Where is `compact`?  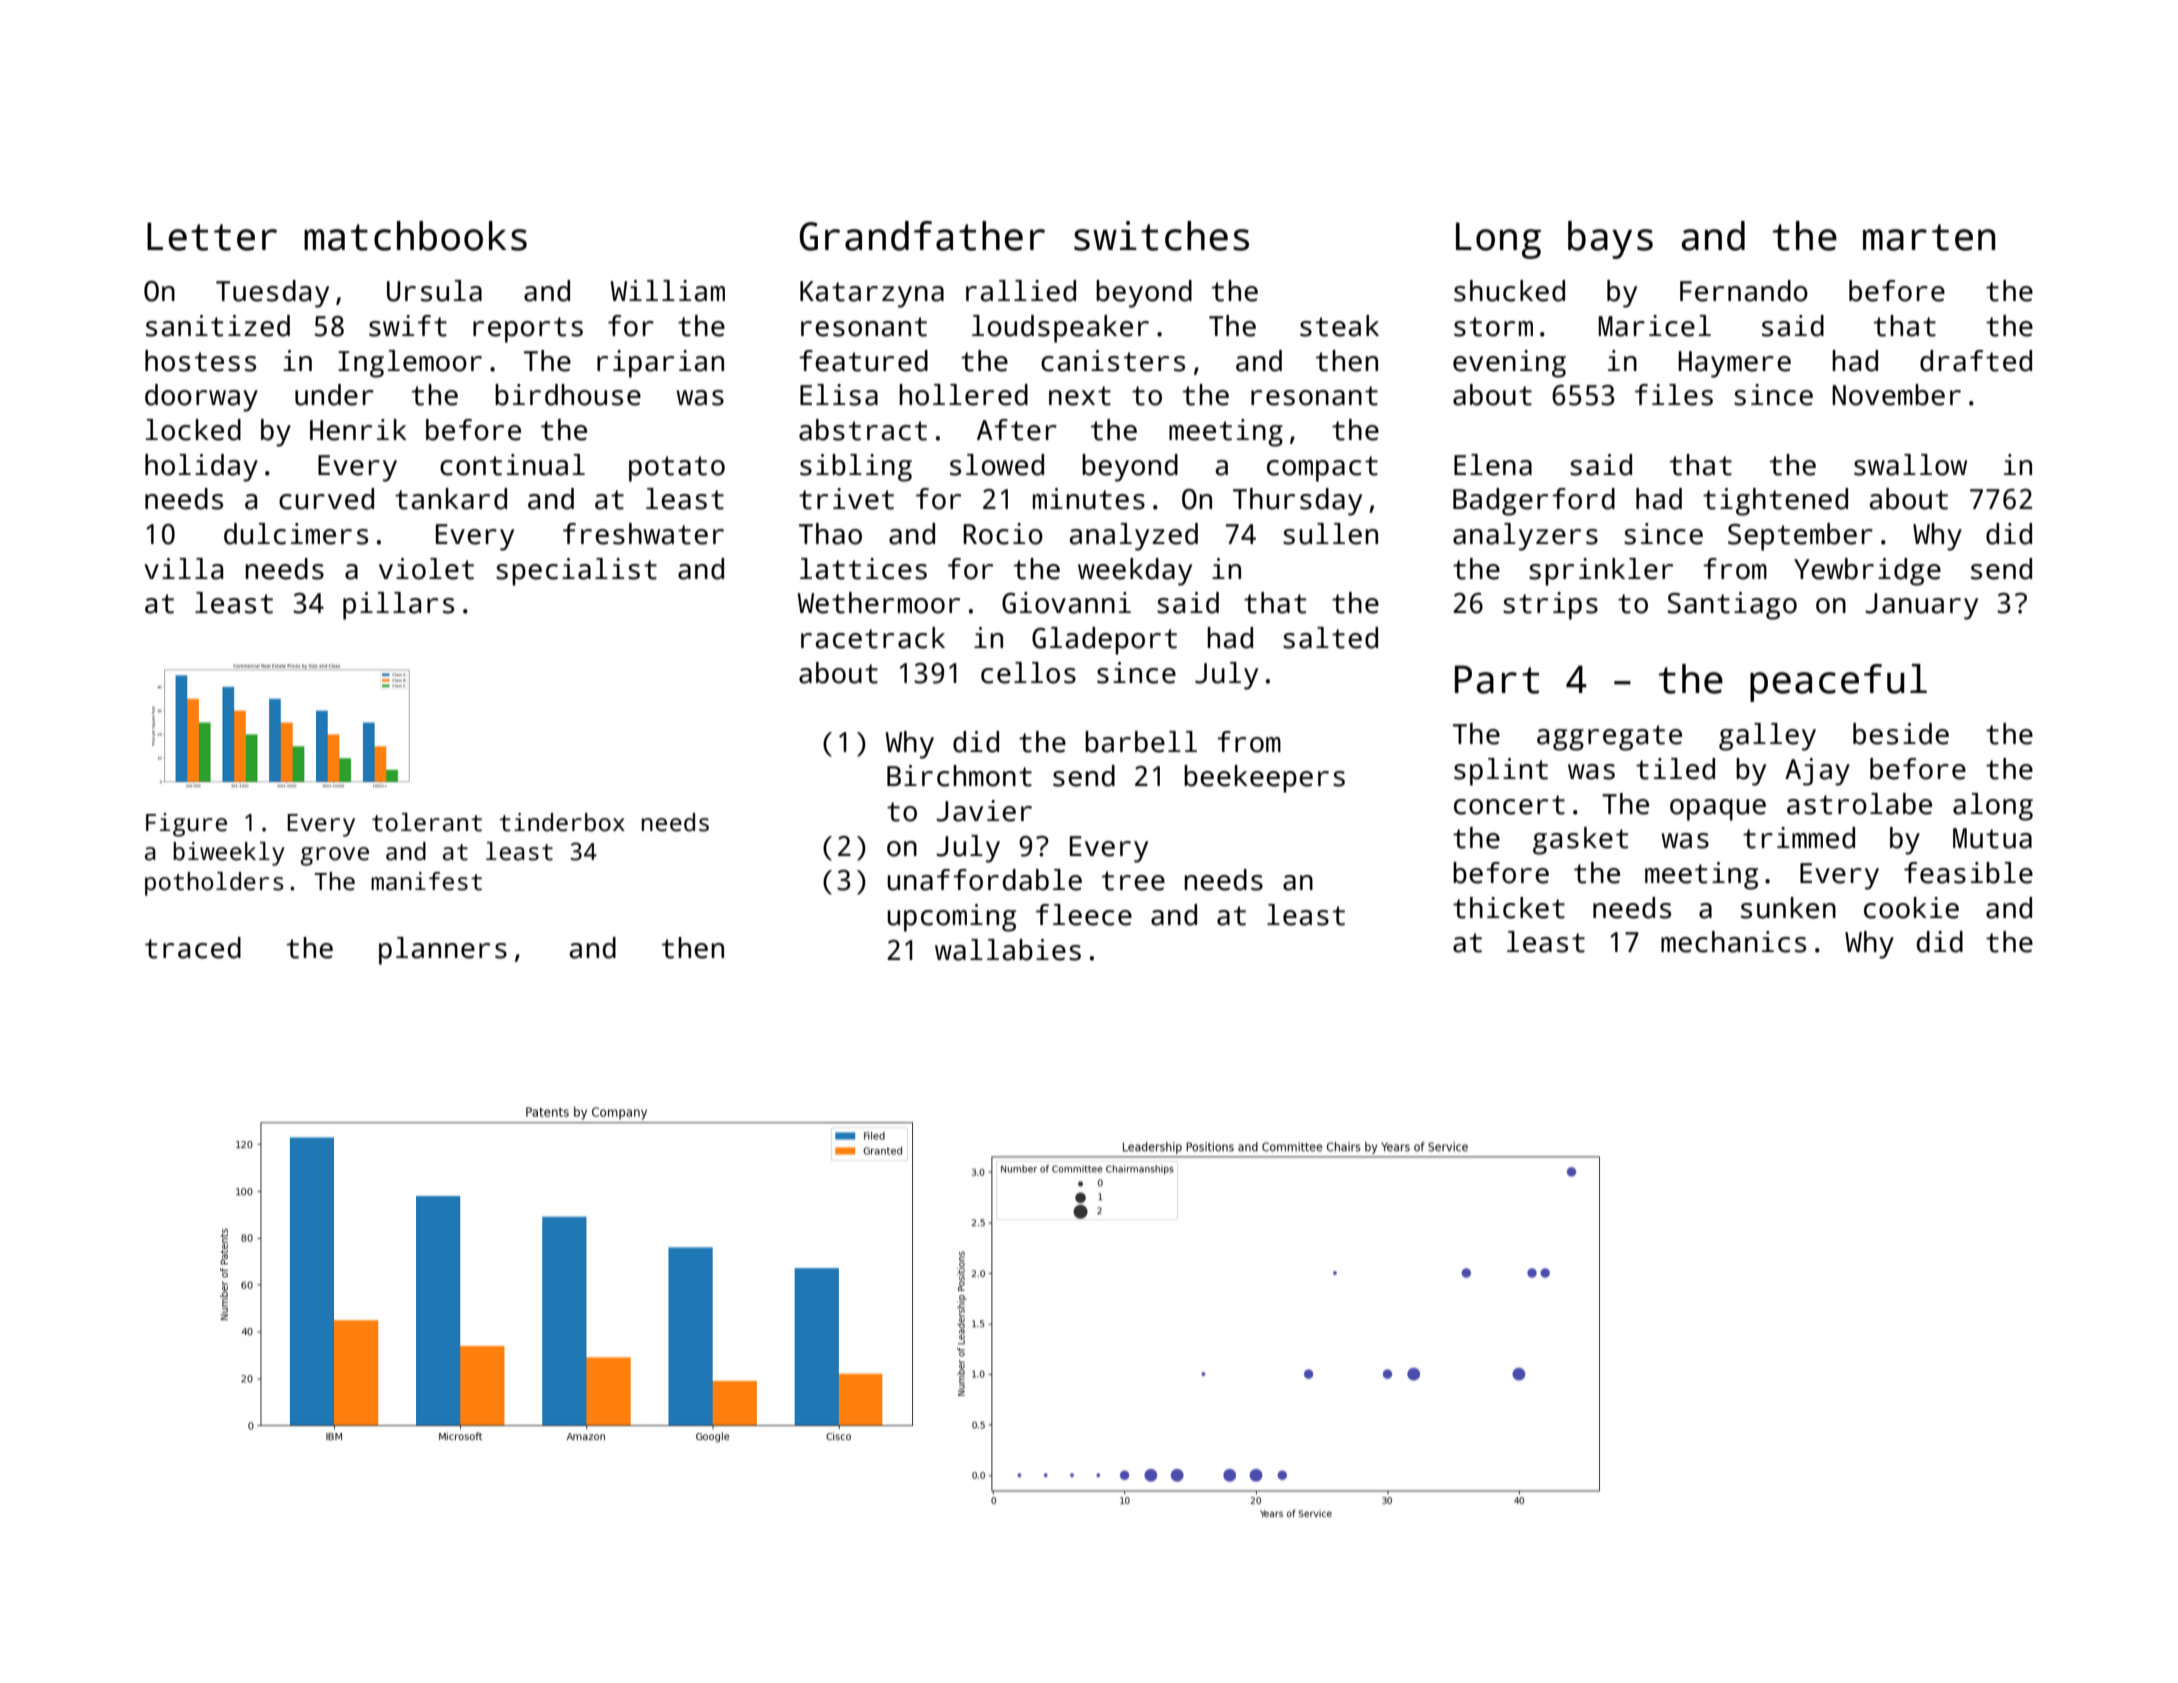 compact is located at coordinates (1322, 469).
